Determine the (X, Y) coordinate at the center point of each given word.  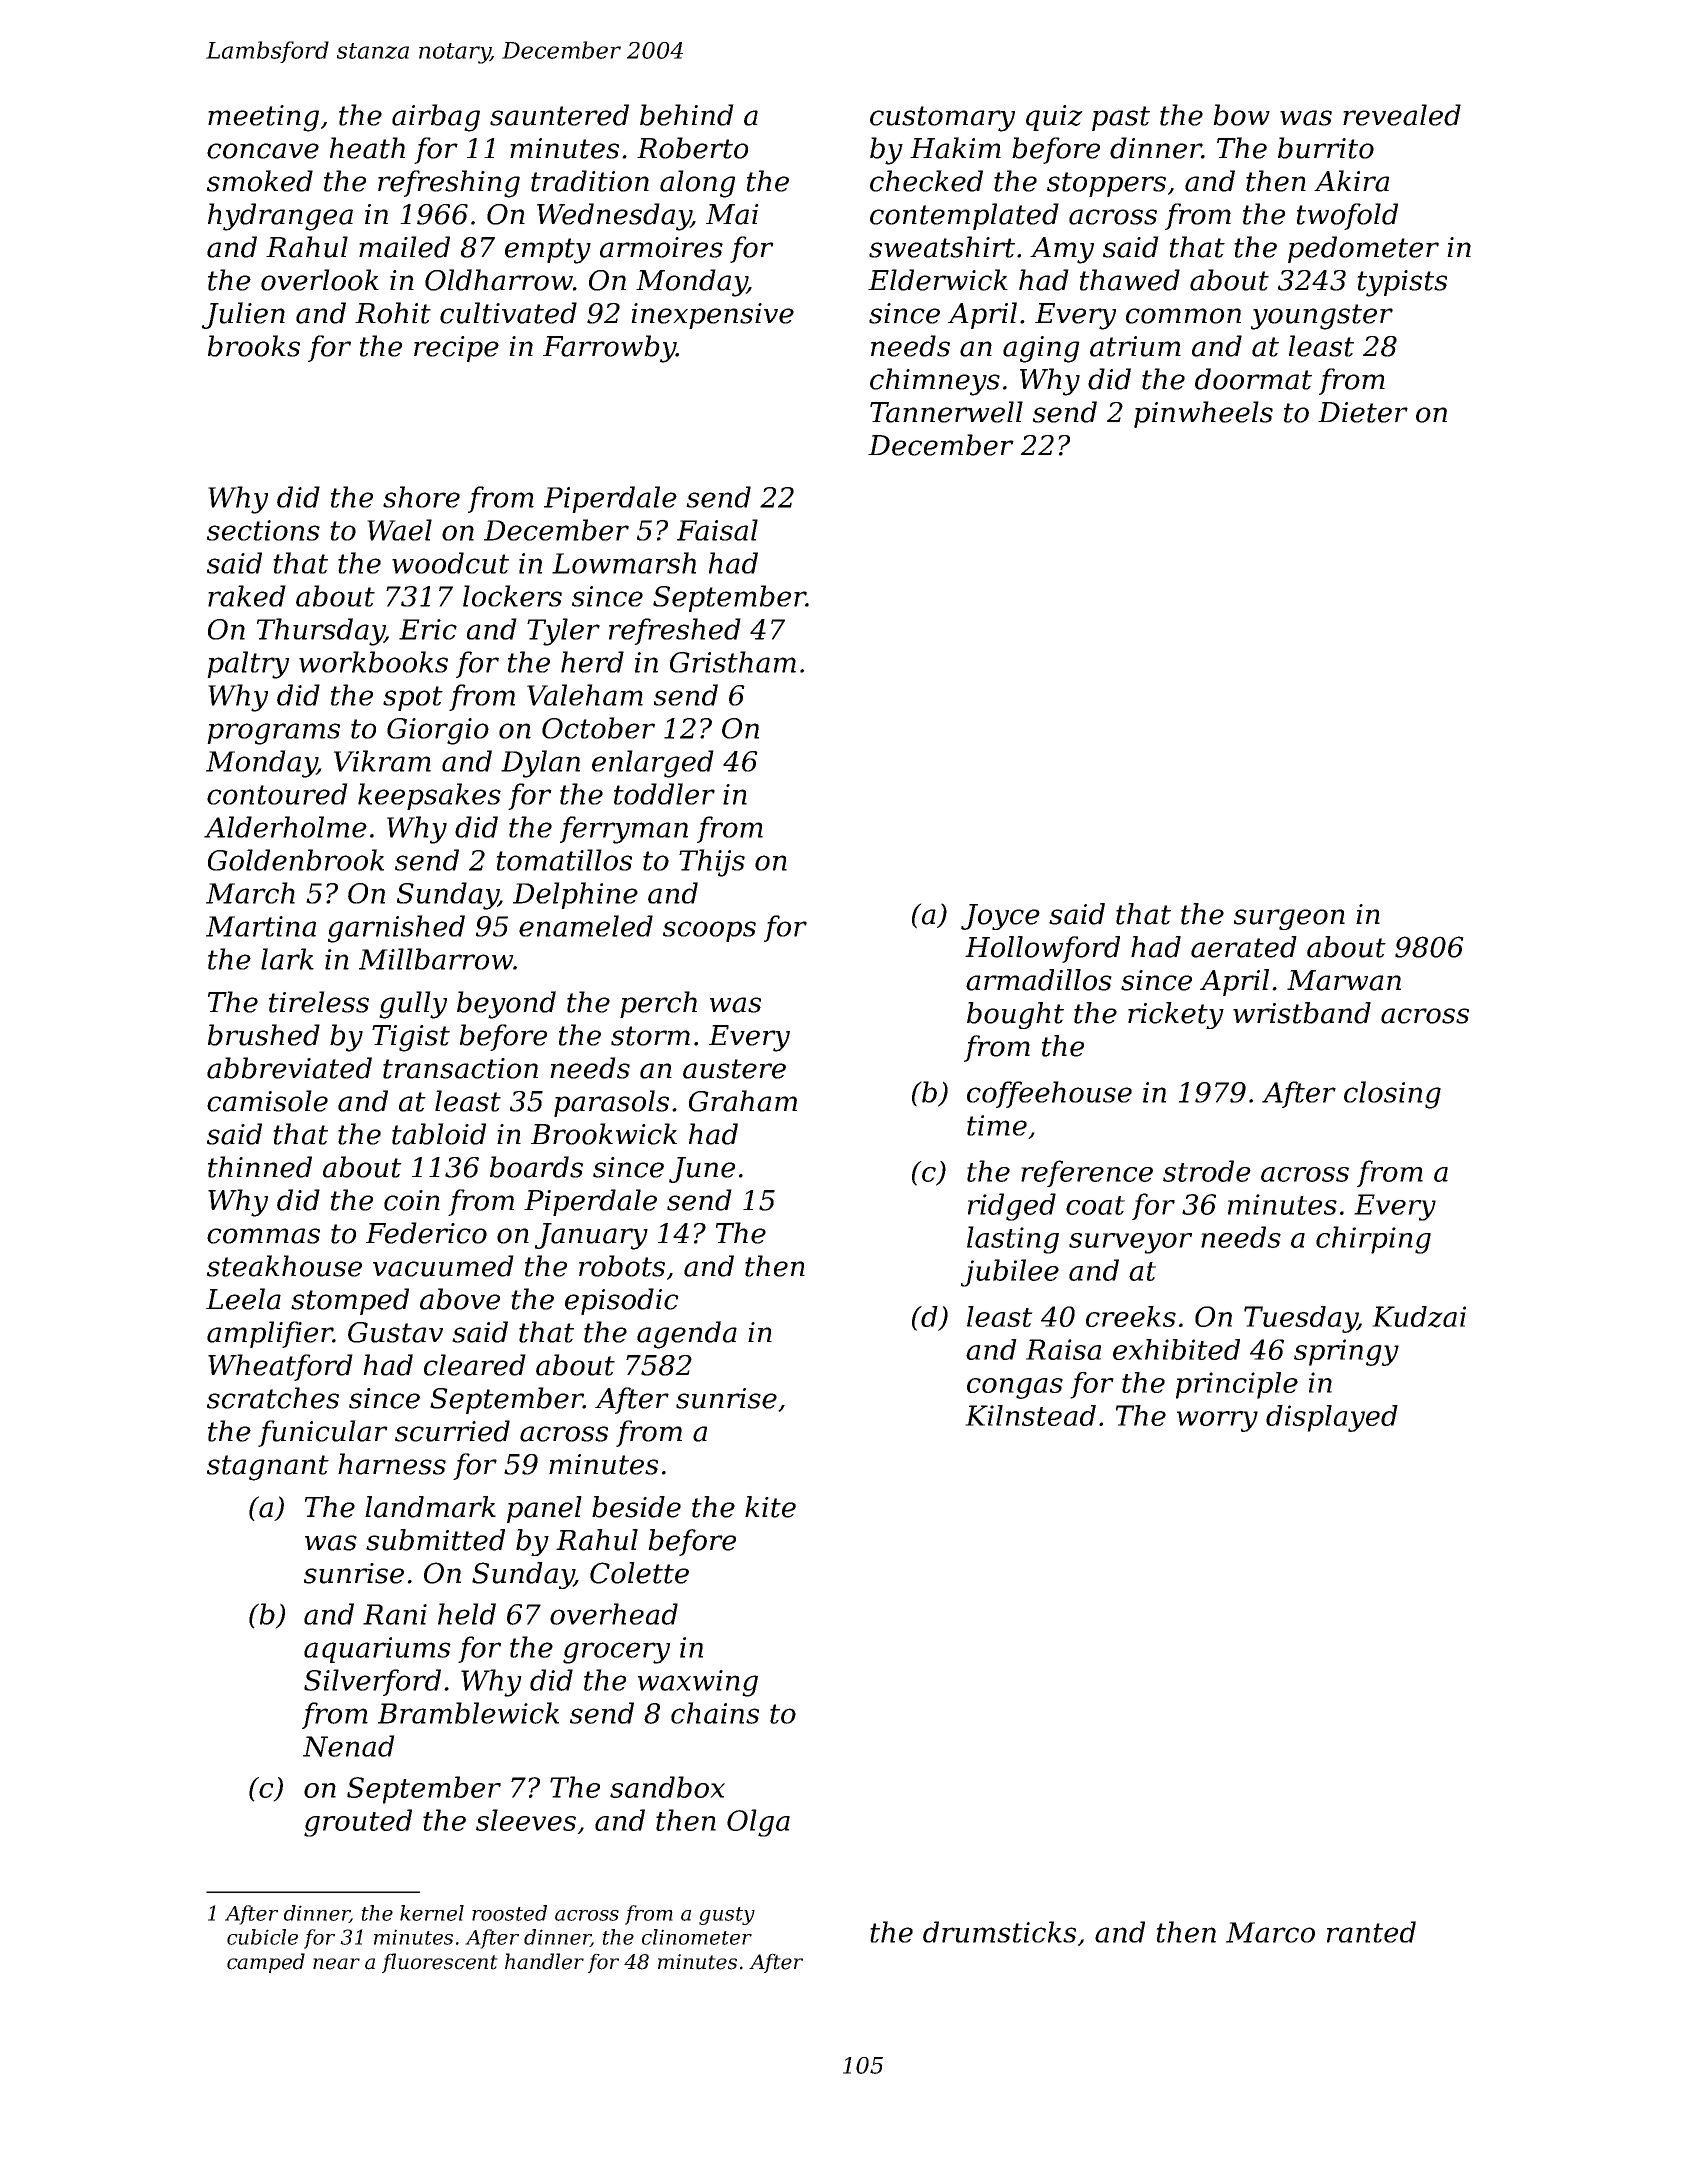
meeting (263, 118)
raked (247, 596)
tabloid (439, 1134)
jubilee (1010, 1273)
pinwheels (1203, 414)
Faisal (717, 530)
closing (1392, 1095)
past (1121, 118)
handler (544, 1961)
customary (942, 119)
